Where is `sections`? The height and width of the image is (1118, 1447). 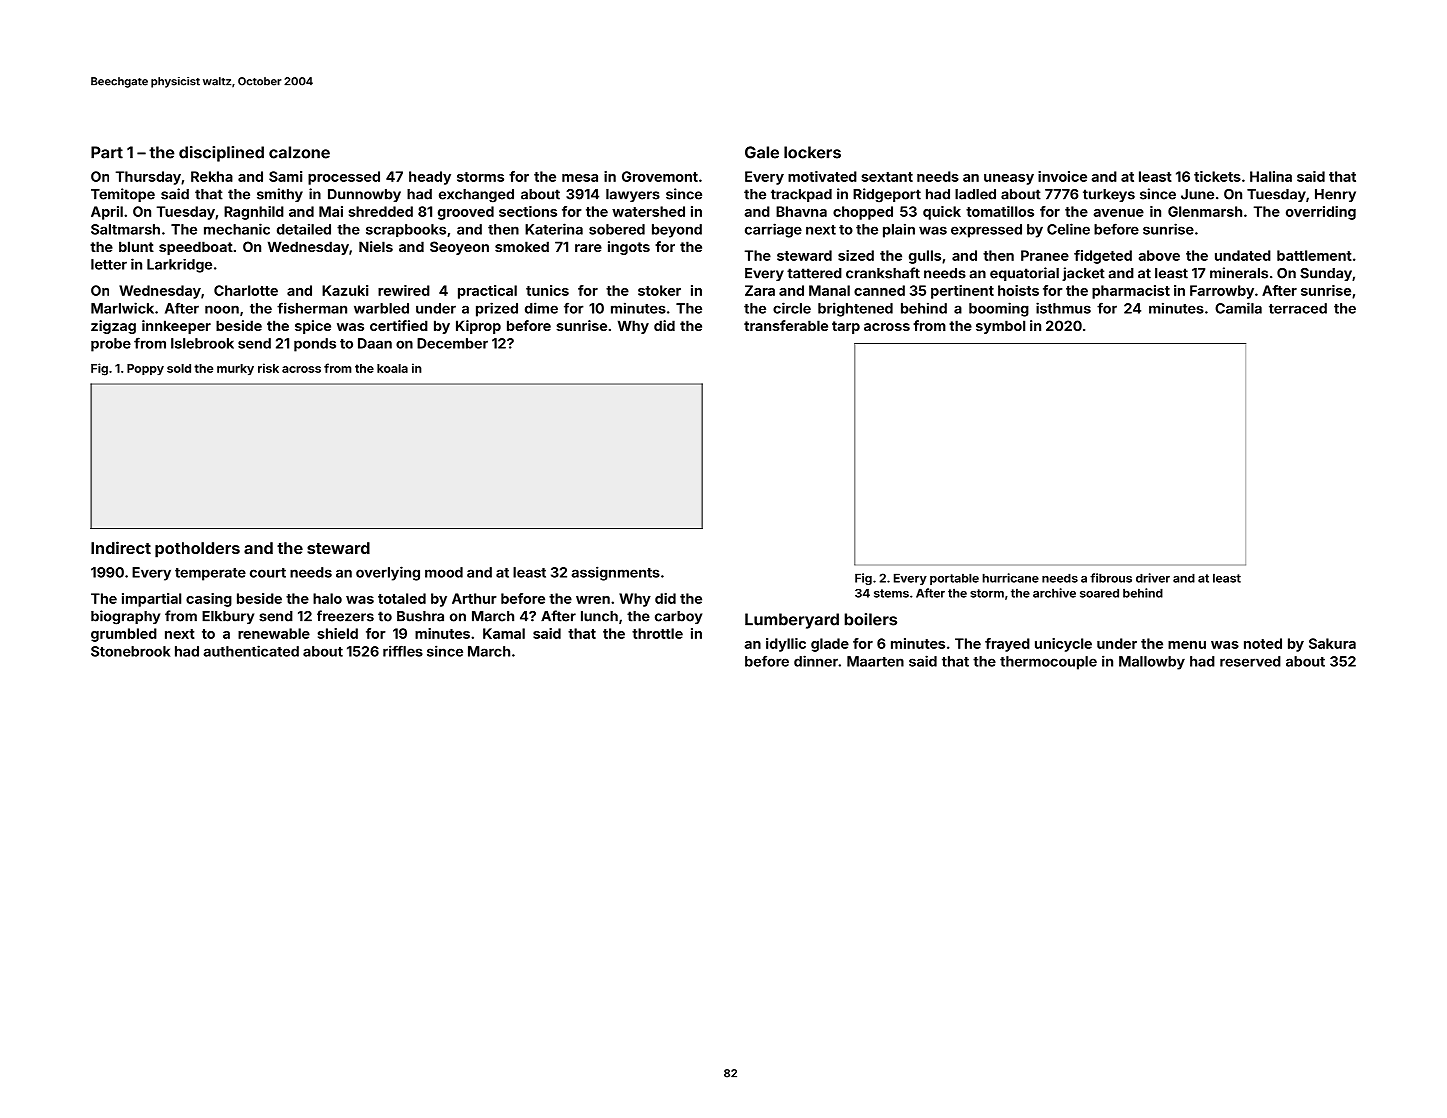
sections is located at coordinates (528, 211).
